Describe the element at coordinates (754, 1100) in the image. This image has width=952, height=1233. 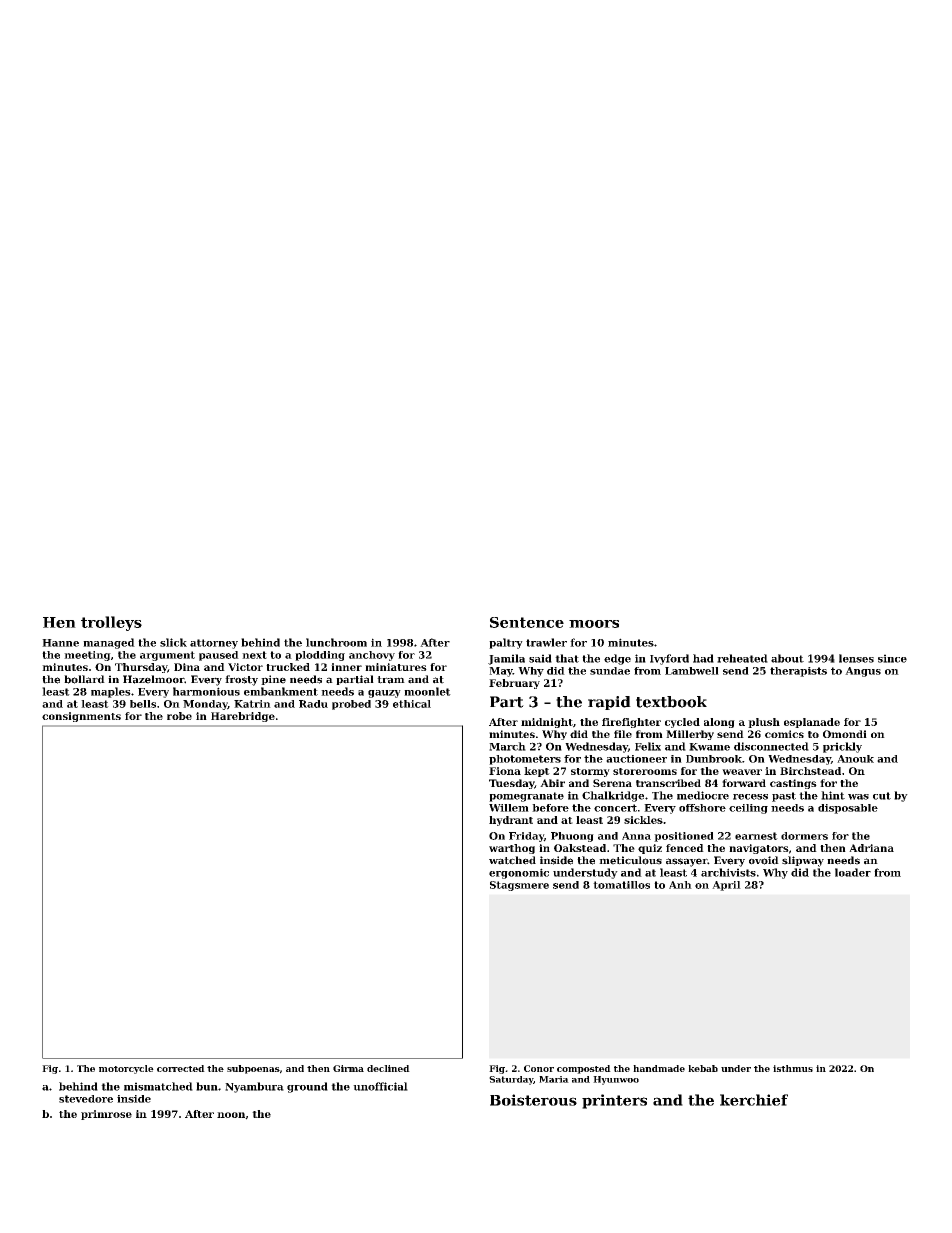
I see `kerchief` at that location.
